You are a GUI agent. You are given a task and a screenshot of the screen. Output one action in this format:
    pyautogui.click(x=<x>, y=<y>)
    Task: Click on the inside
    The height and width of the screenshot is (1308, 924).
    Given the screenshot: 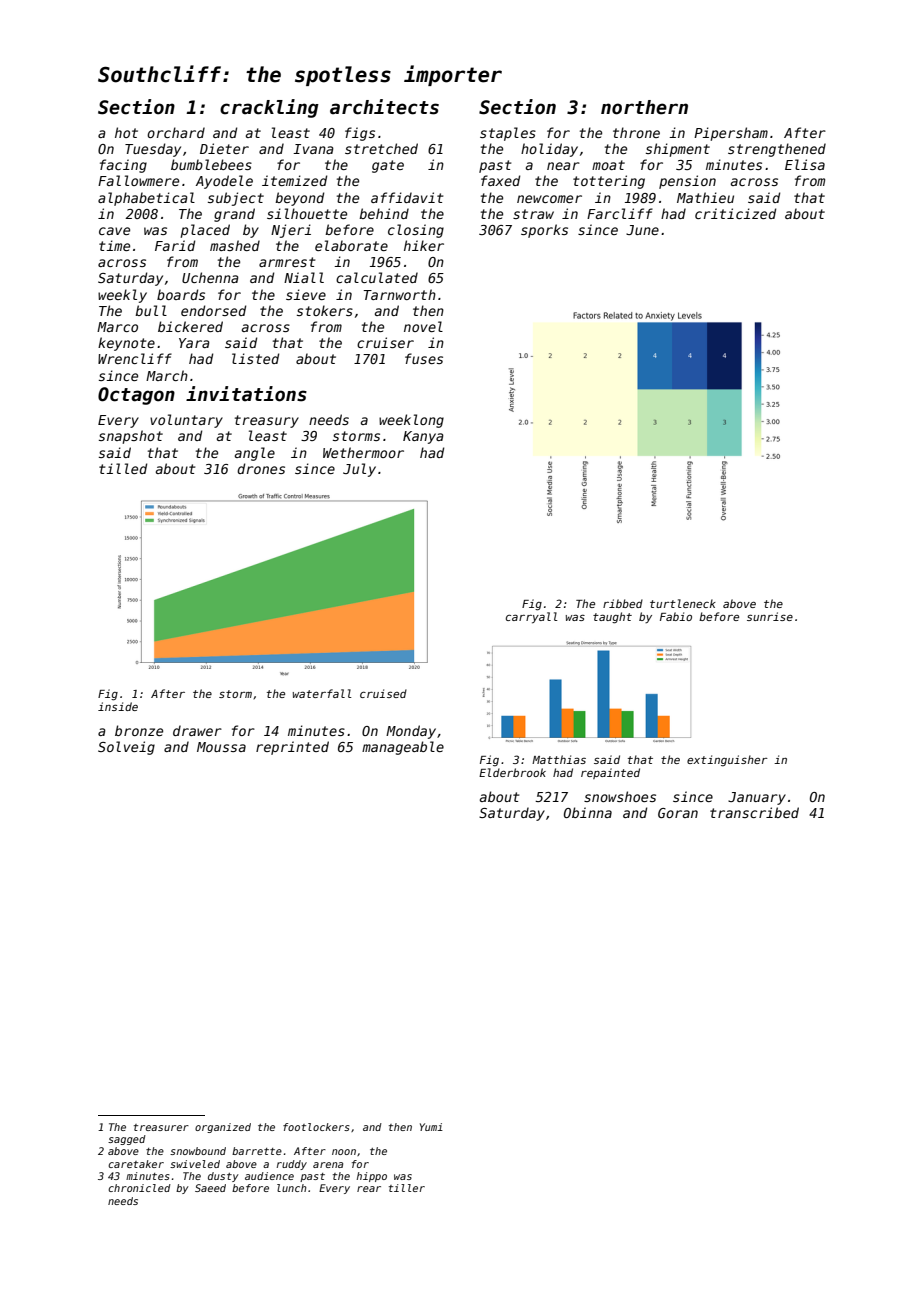 What is the action you would take?
    pyautogui.click(x=118, y=706)
